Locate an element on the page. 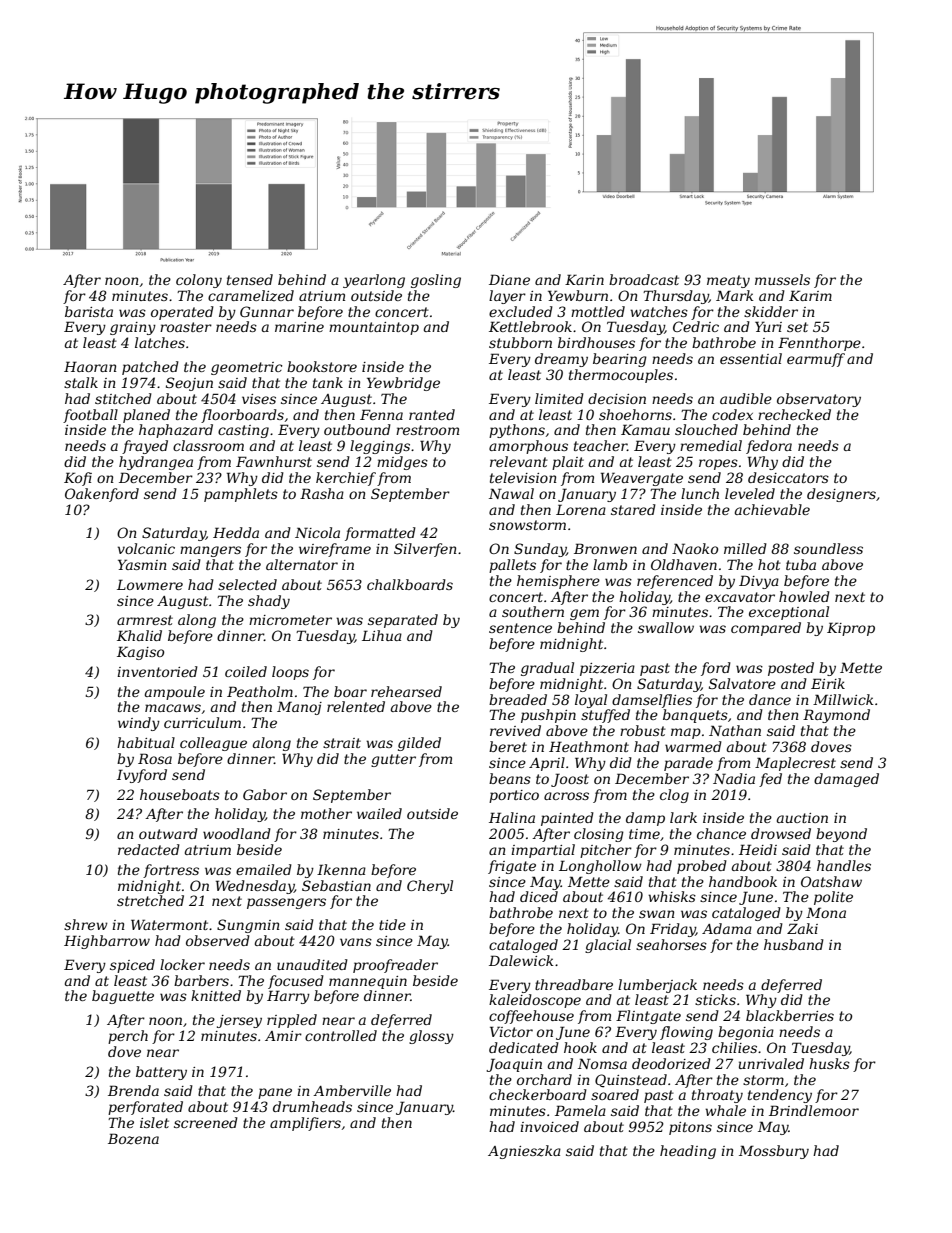 This page has height=1233, width=952. pythons is located at coordinates (517, 431).
